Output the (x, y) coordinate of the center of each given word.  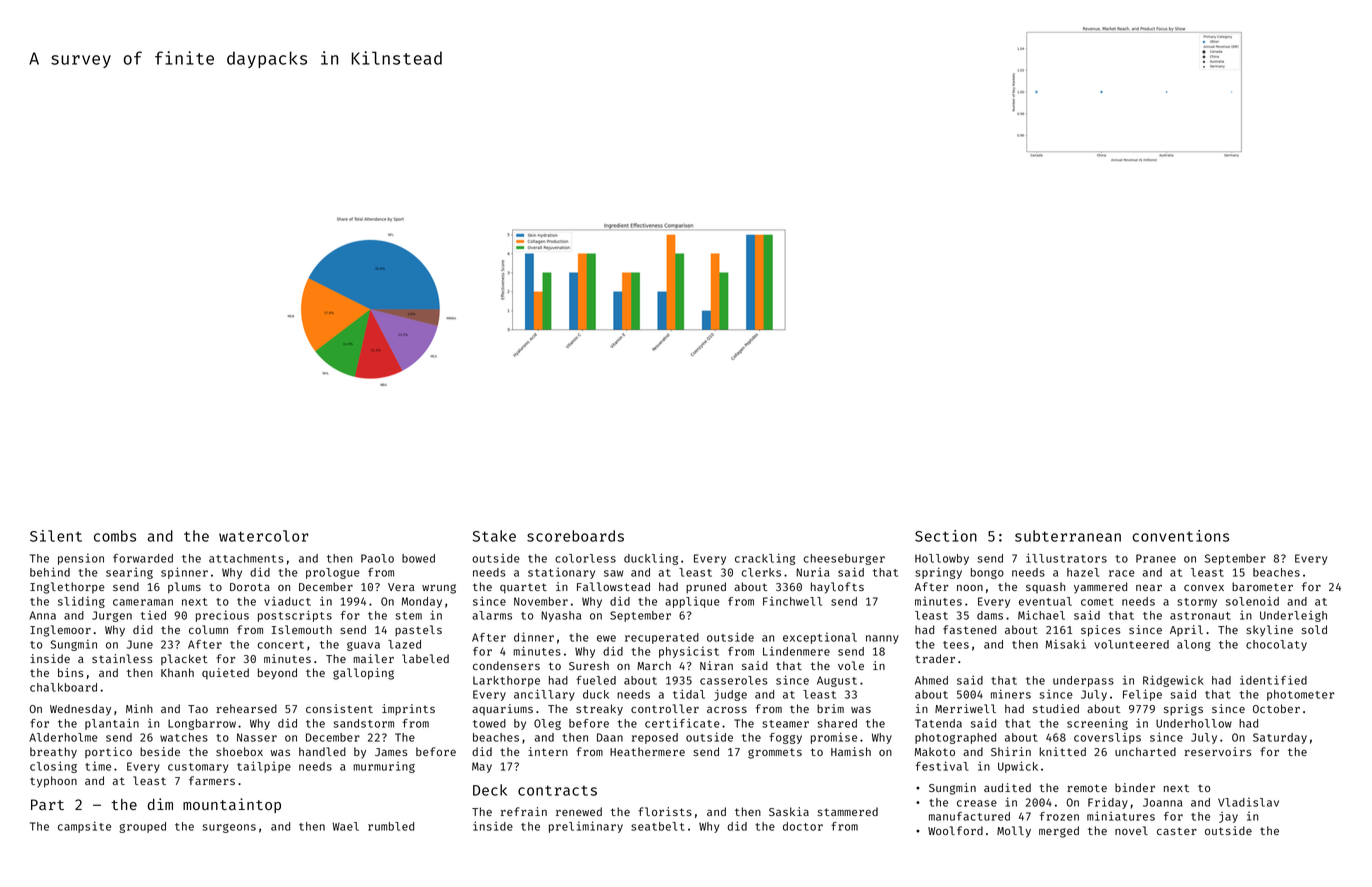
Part (47, 804)
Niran (716, 665)
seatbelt (658, 826)
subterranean (1068, 536)
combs (115, 536)
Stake (494, 536)
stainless (122, 658)
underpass (1083, 681)
